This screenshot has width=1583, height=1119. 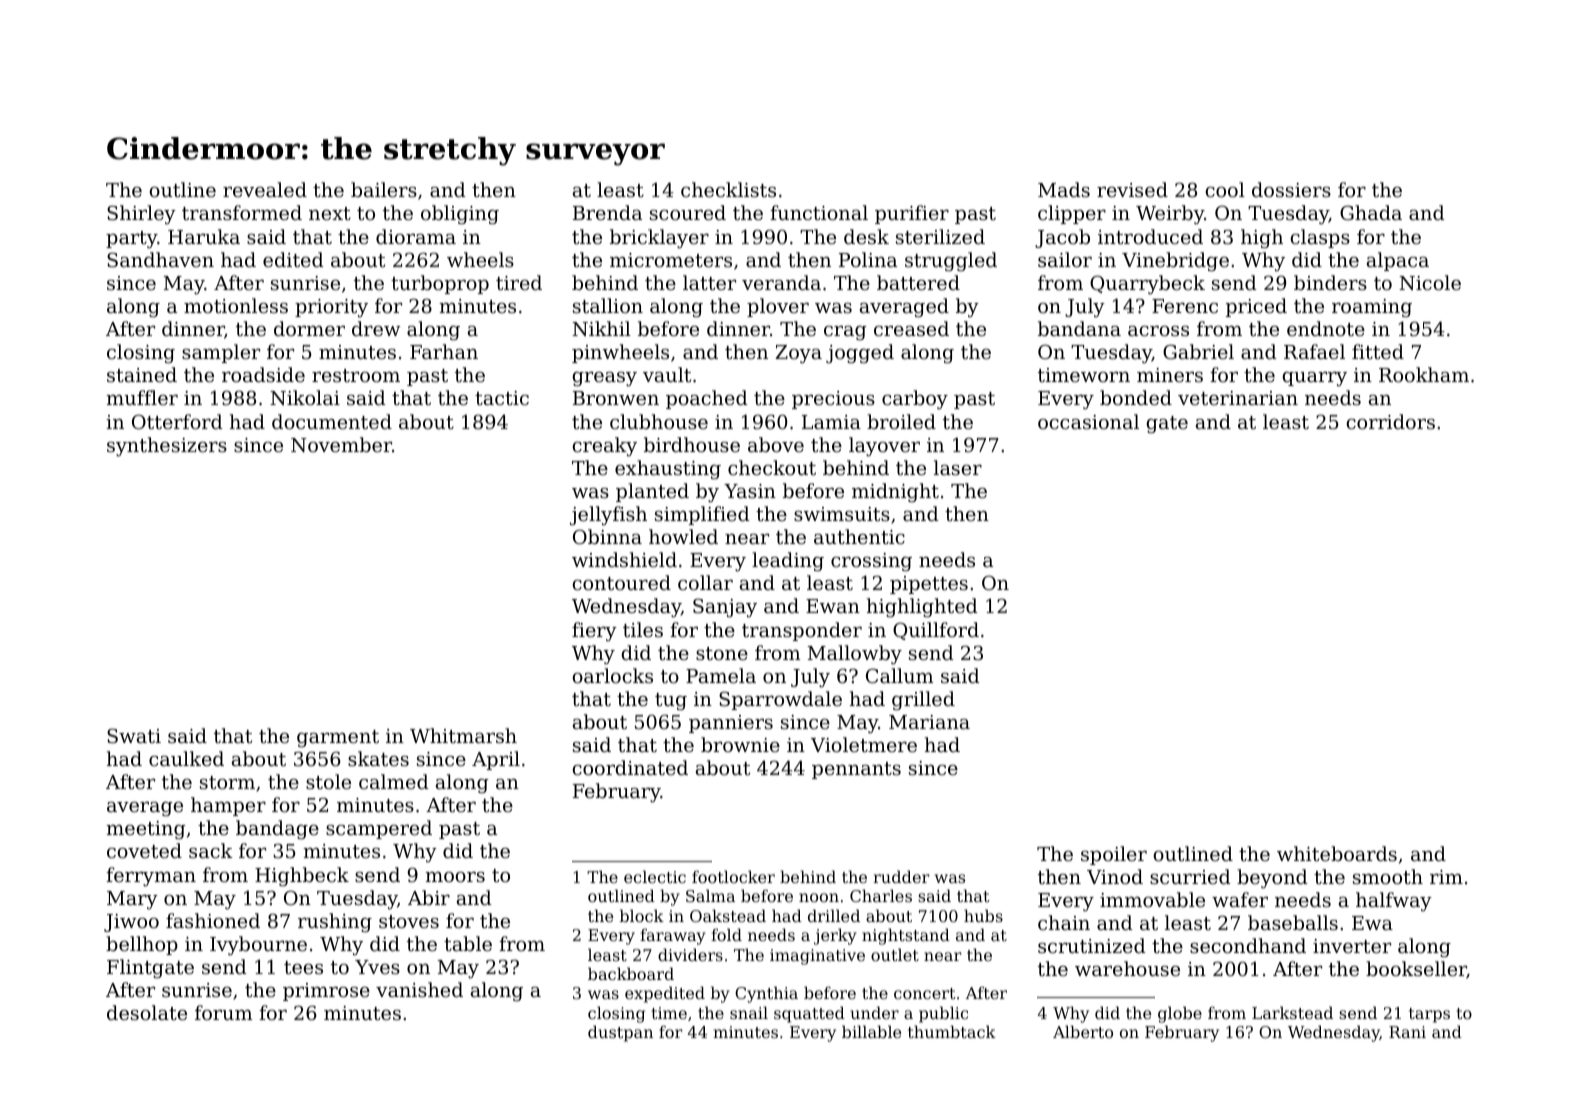 What do you see at coordinates (356, 375) in the screenshot?
I see `restroom` at bounding box center [356, 375].
